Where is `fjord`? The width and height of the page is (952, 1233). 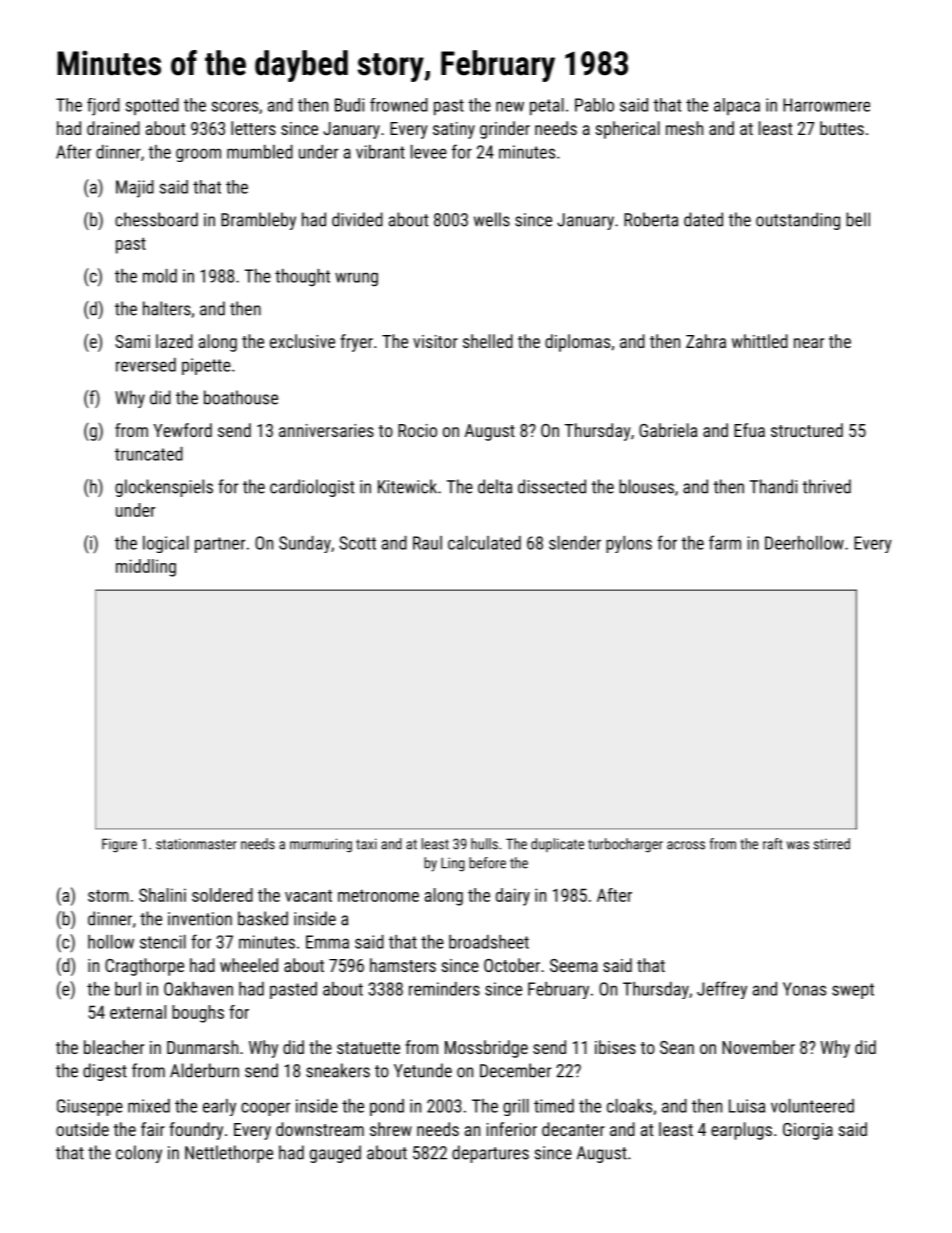 fjord is located at coordinates (103, 107).
